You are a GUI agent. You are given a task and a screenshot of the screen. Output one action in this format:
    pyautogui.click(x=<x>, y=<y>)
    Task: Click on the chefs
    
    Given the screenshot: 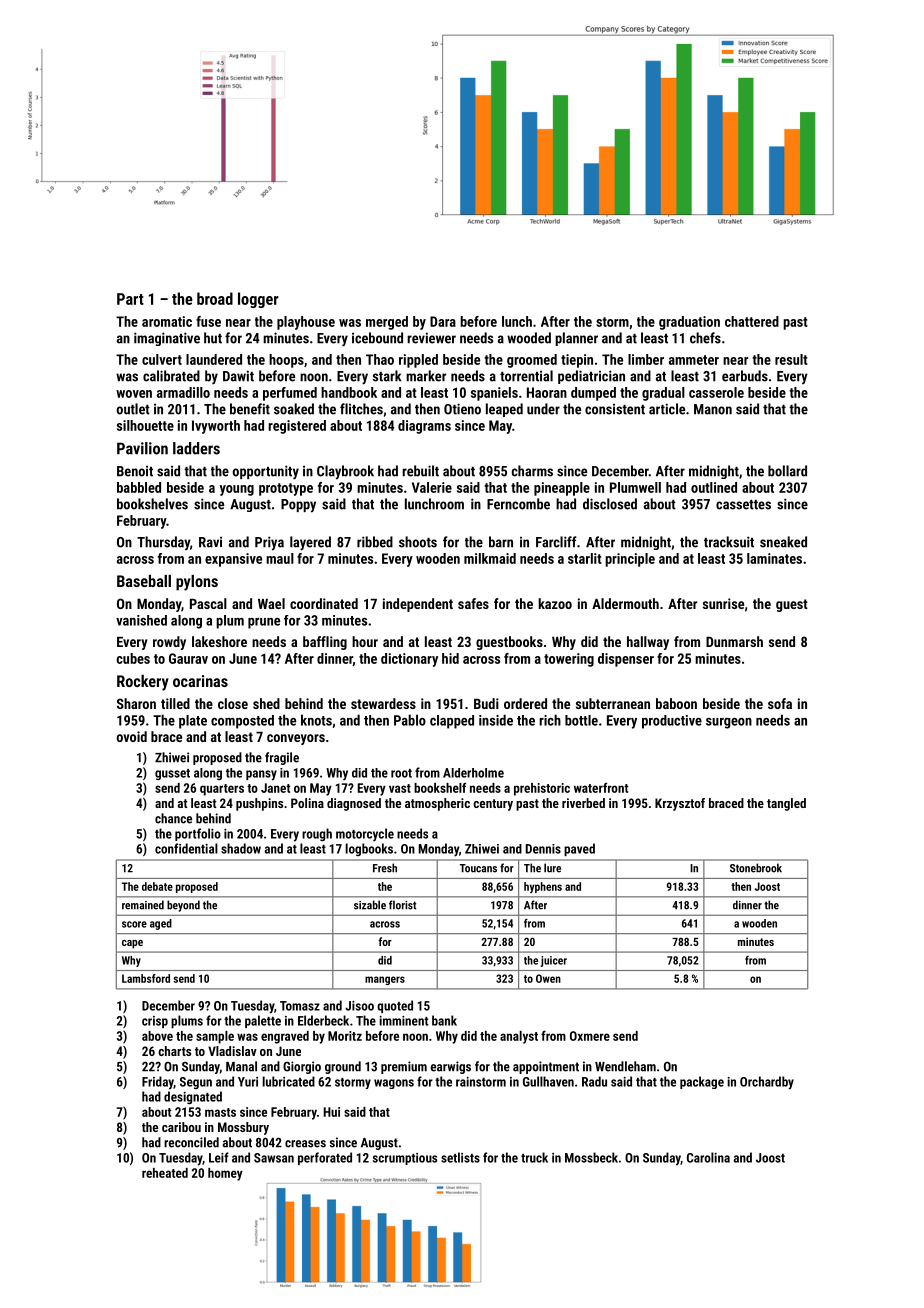 What is the action you would take?
    pyautogui.click(x=705, y=338)
